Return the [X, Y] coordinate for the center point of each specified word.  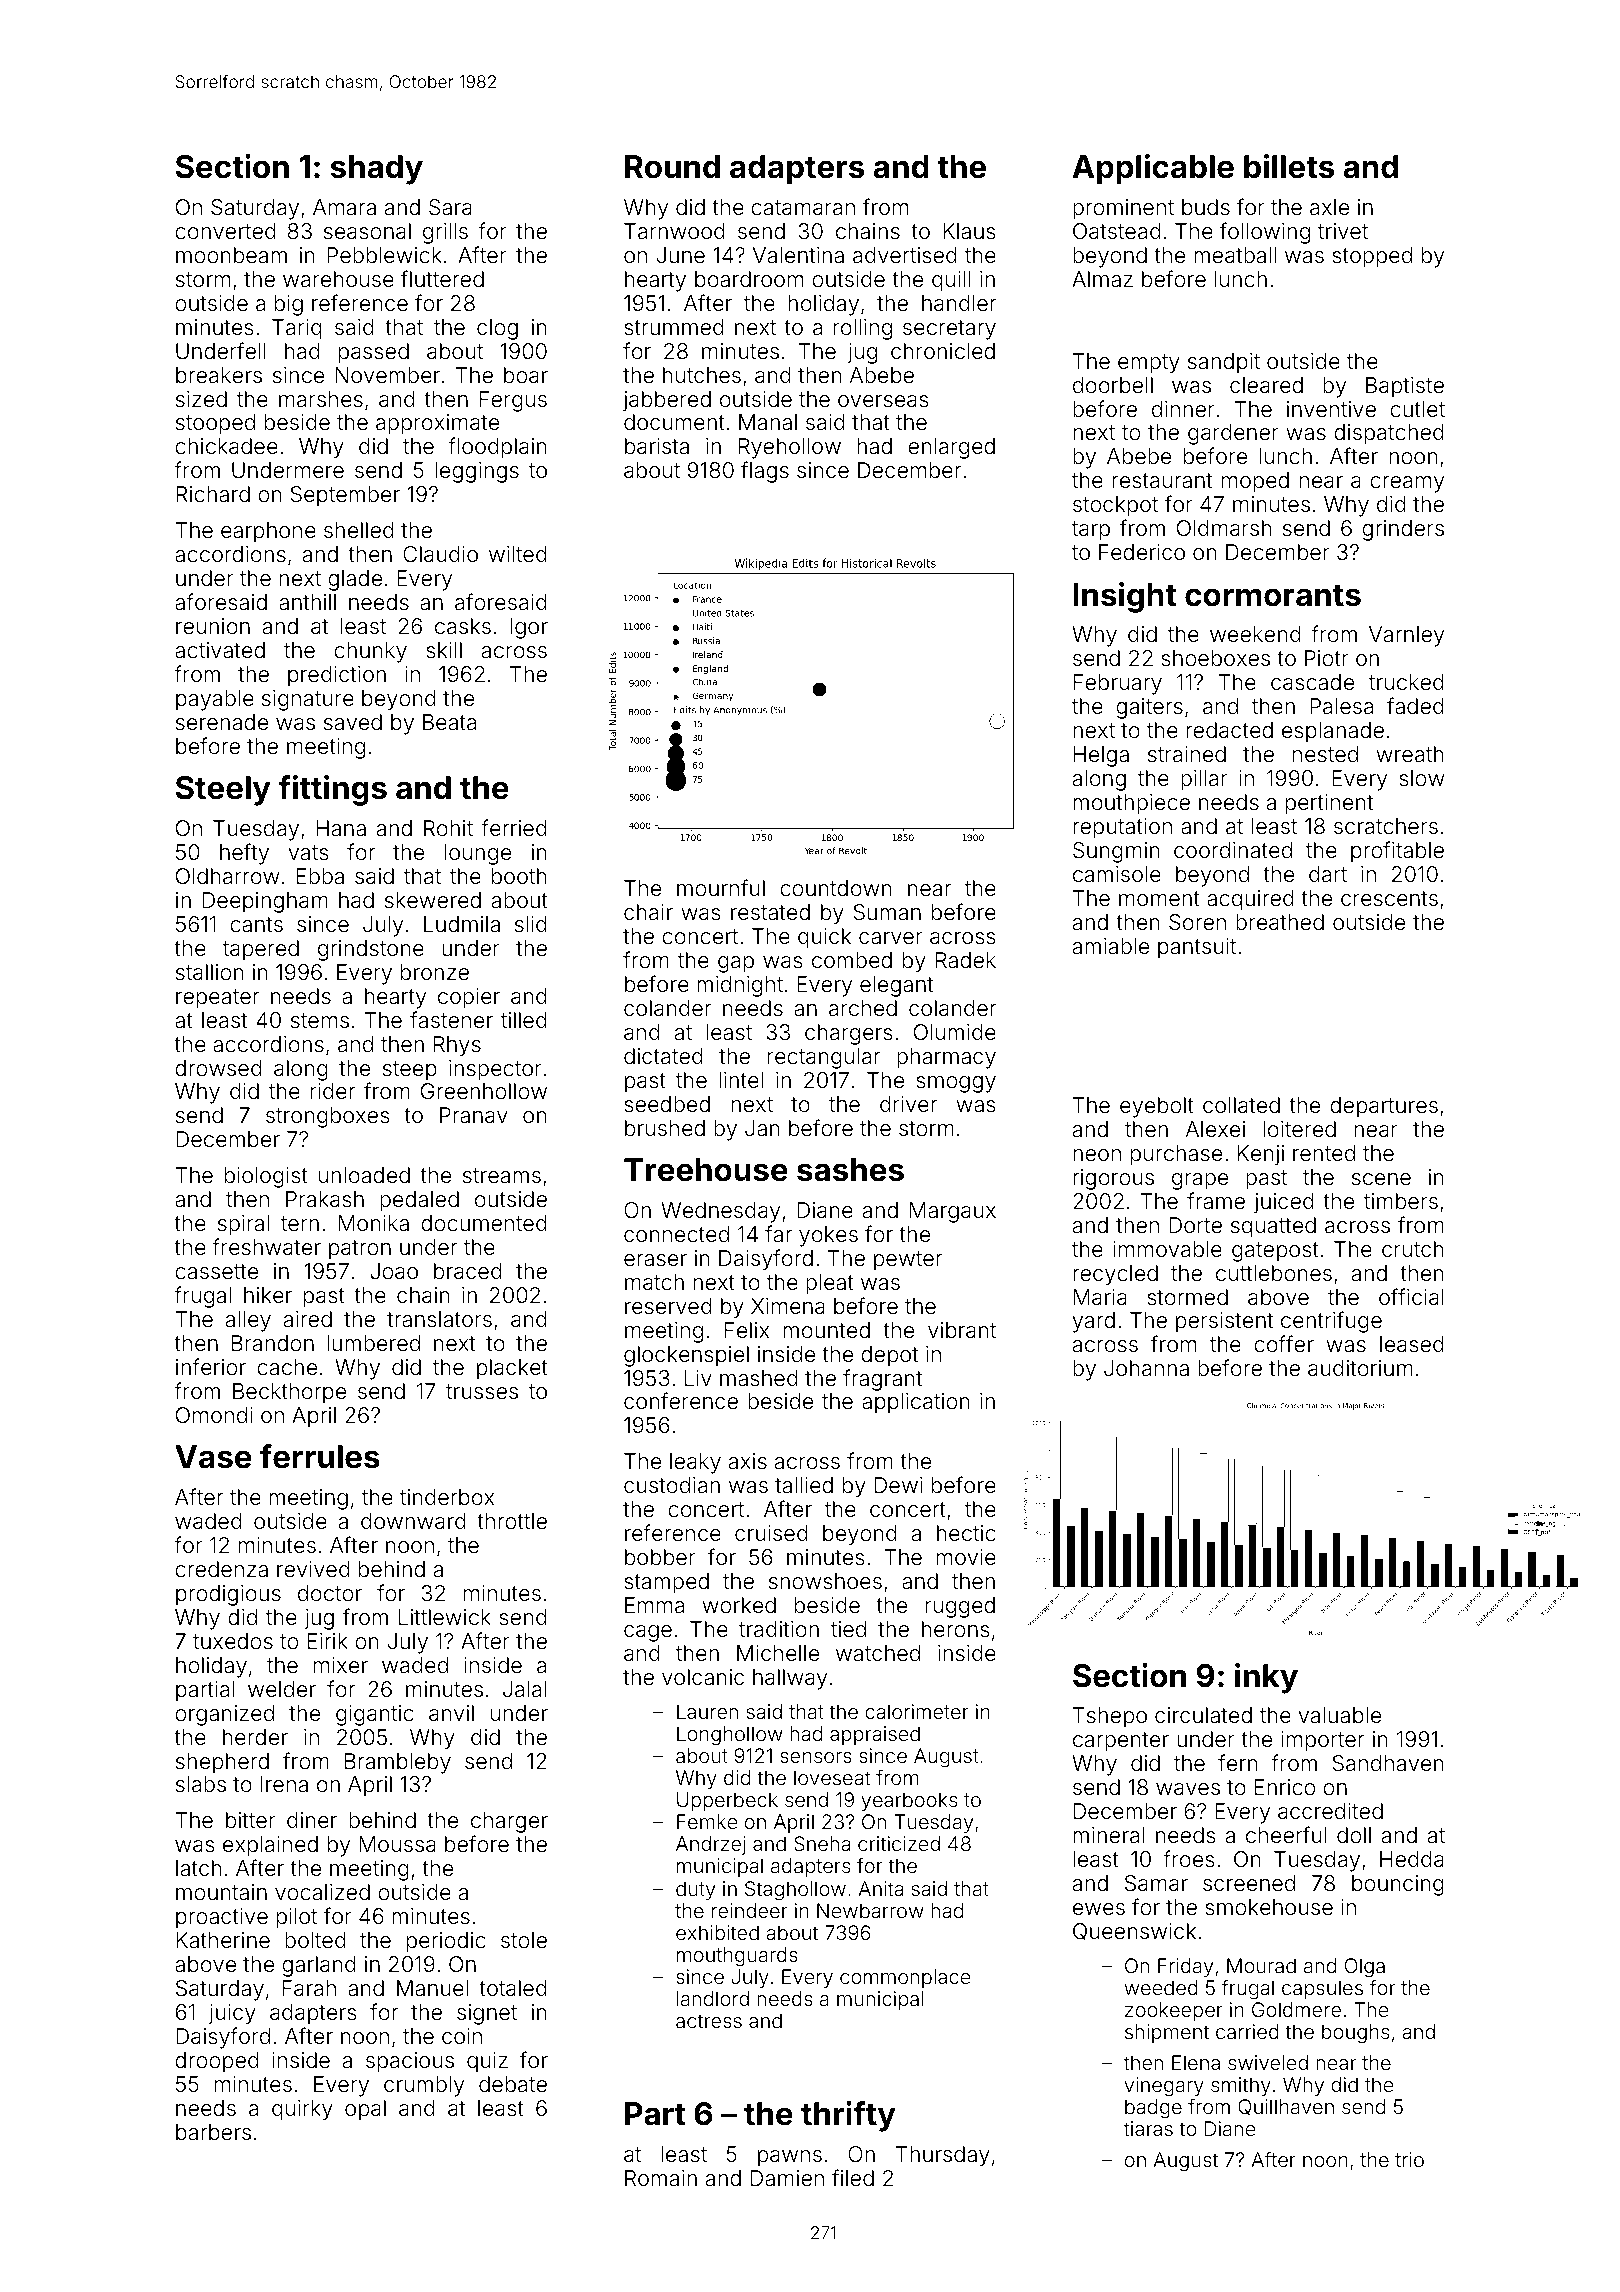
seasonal [367, 231]
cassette [216, 1272]
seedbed [667, 1104]
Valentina [798, 255]
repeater [217, 999]
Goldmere [1296, 2009]
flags [765, 472]
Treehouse [706, 1170]
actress [709, 2021]
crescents [1389, 899]
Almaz [1102, 279]
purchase [1176, 1155]
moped [1255, 482]
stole [524, 1940]
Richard [213, 494]
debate [513, 2084]
